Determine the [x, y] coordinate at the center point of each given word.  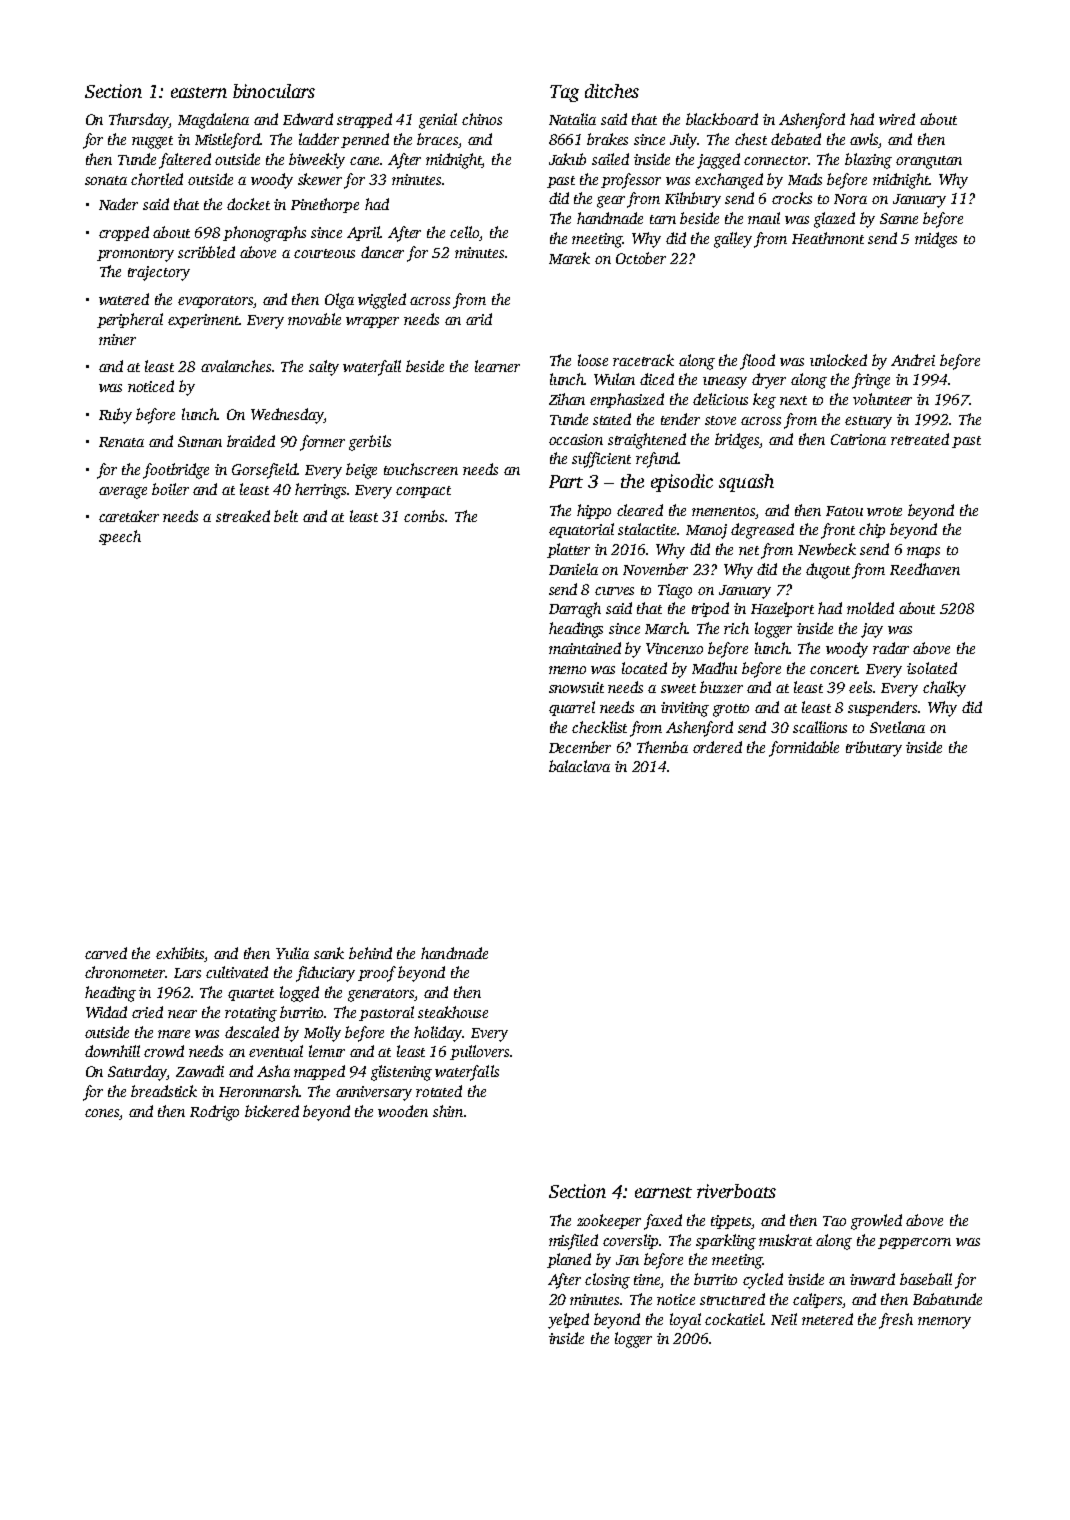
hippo [594, 511]
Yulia [292, 953]
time [647, 1281]
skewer [320, 179]
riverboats [736, 1191]
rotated [439, 1091]
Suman [200, 441]
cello [465, 233]
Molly [322, 1034]
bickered [272, 1111]
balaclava [579, 766]
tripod [710, 609]
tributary [874, 749]
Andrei [913, 360]
